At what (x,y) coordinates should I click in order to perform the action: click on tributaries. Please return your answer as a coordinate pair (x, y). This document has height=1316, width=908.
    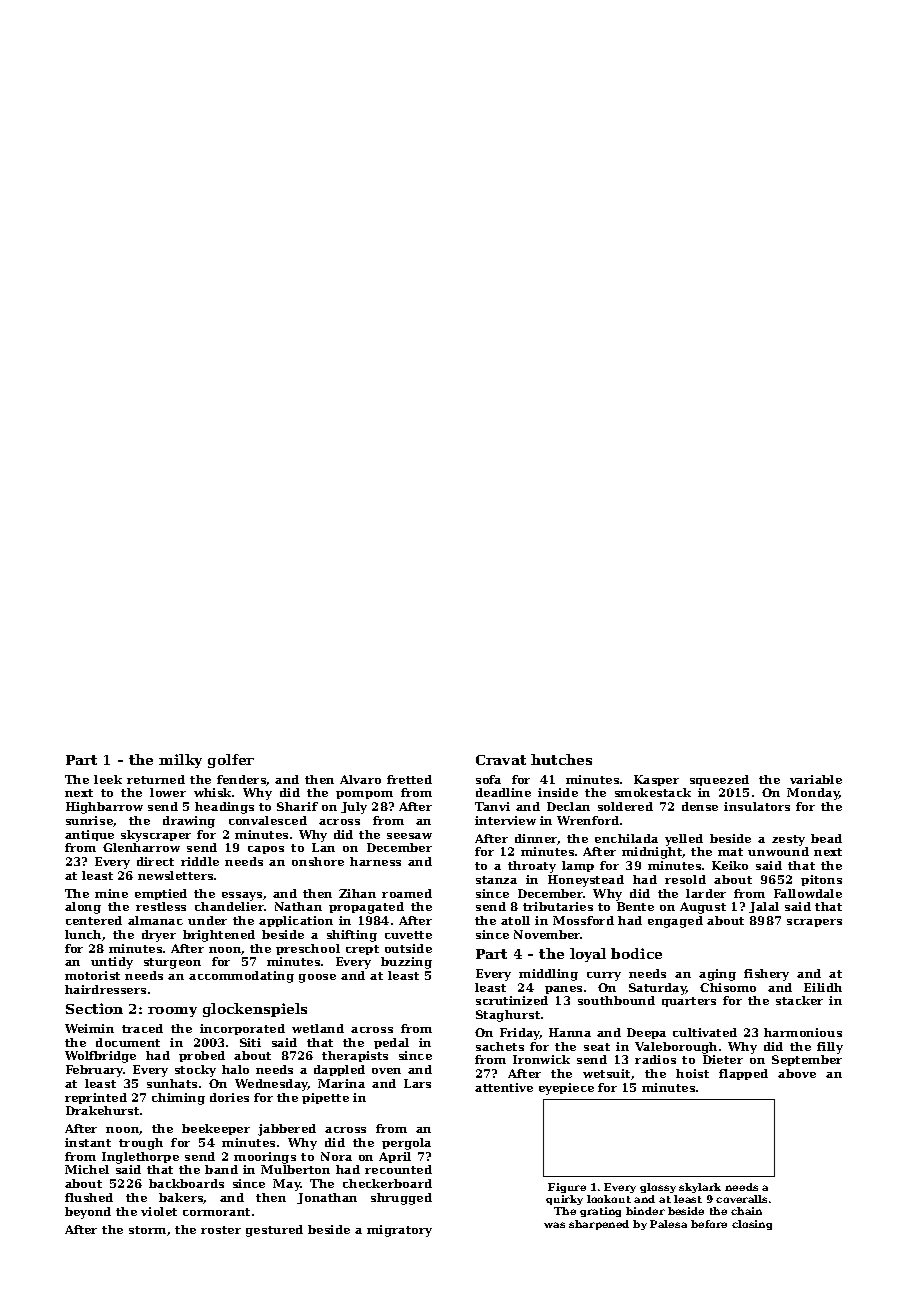
    Looking at the image, I should click on (558, 906).
